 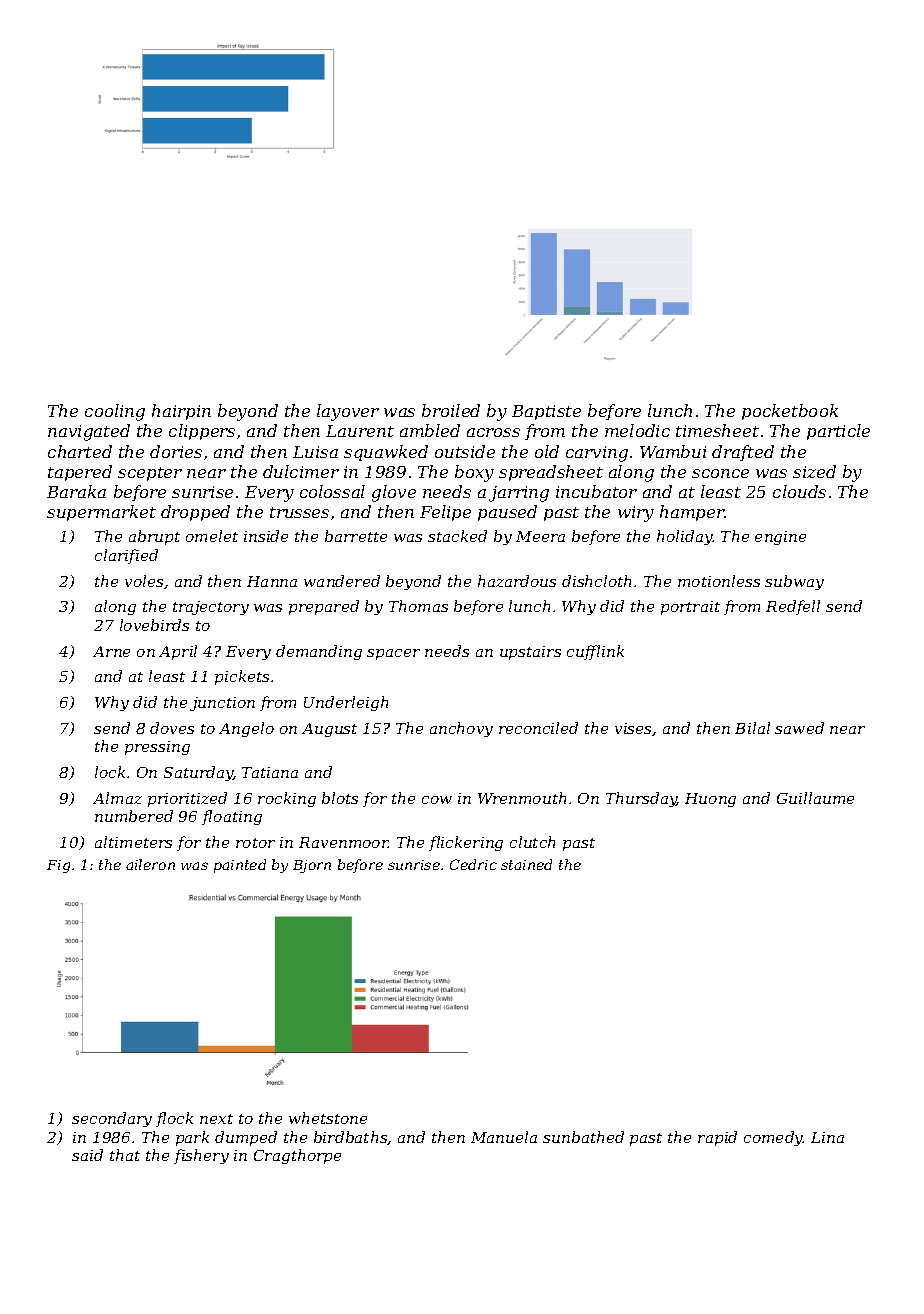 I want to click on sized, so click(x=814, y=471).
